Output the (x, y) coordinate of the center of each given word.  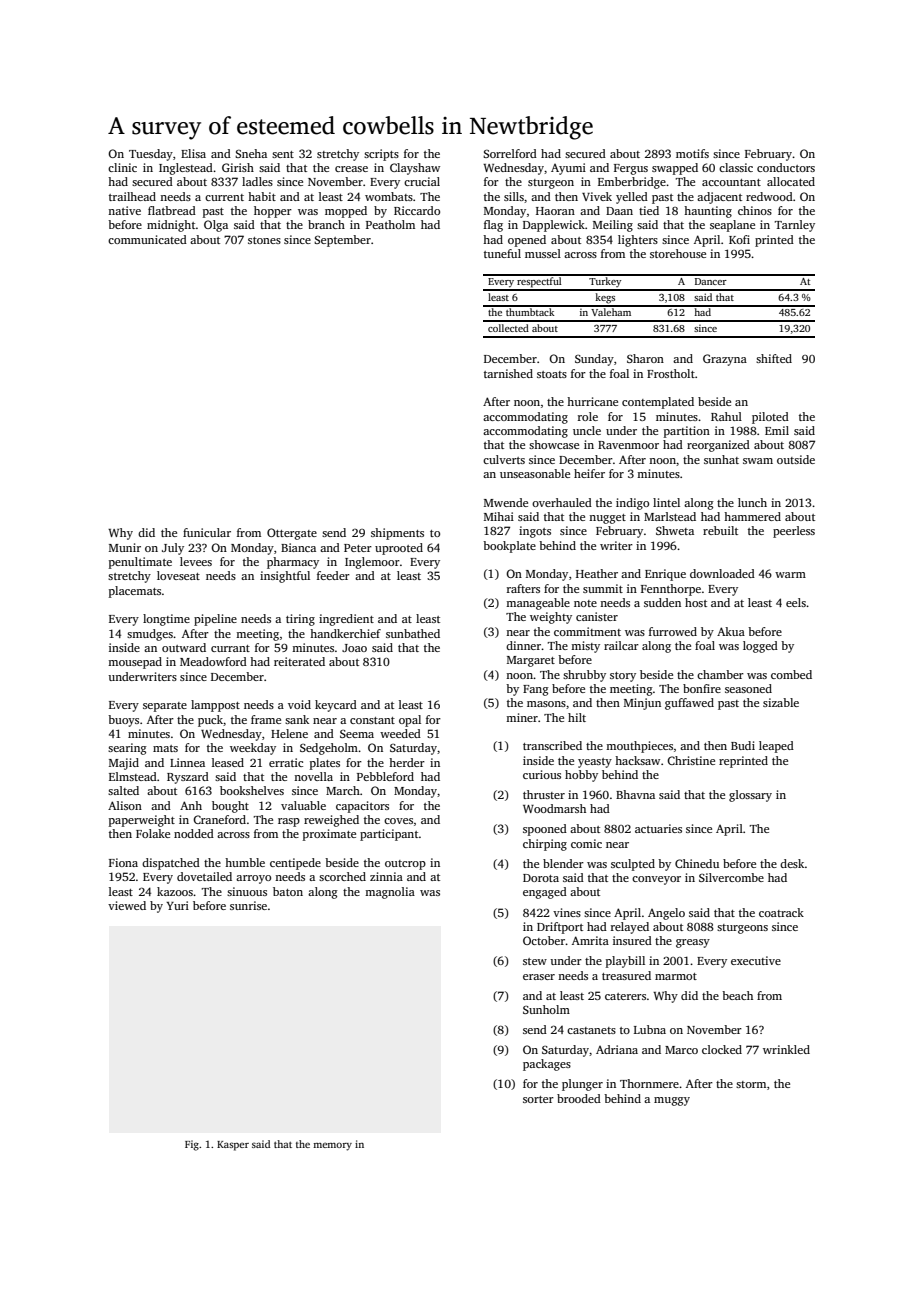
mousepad (135, 663)
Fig (192, 1145)
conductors (786, 167)
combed (791, 674)
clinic (122, 167)
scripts (381, 155)
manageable (538, 604)
